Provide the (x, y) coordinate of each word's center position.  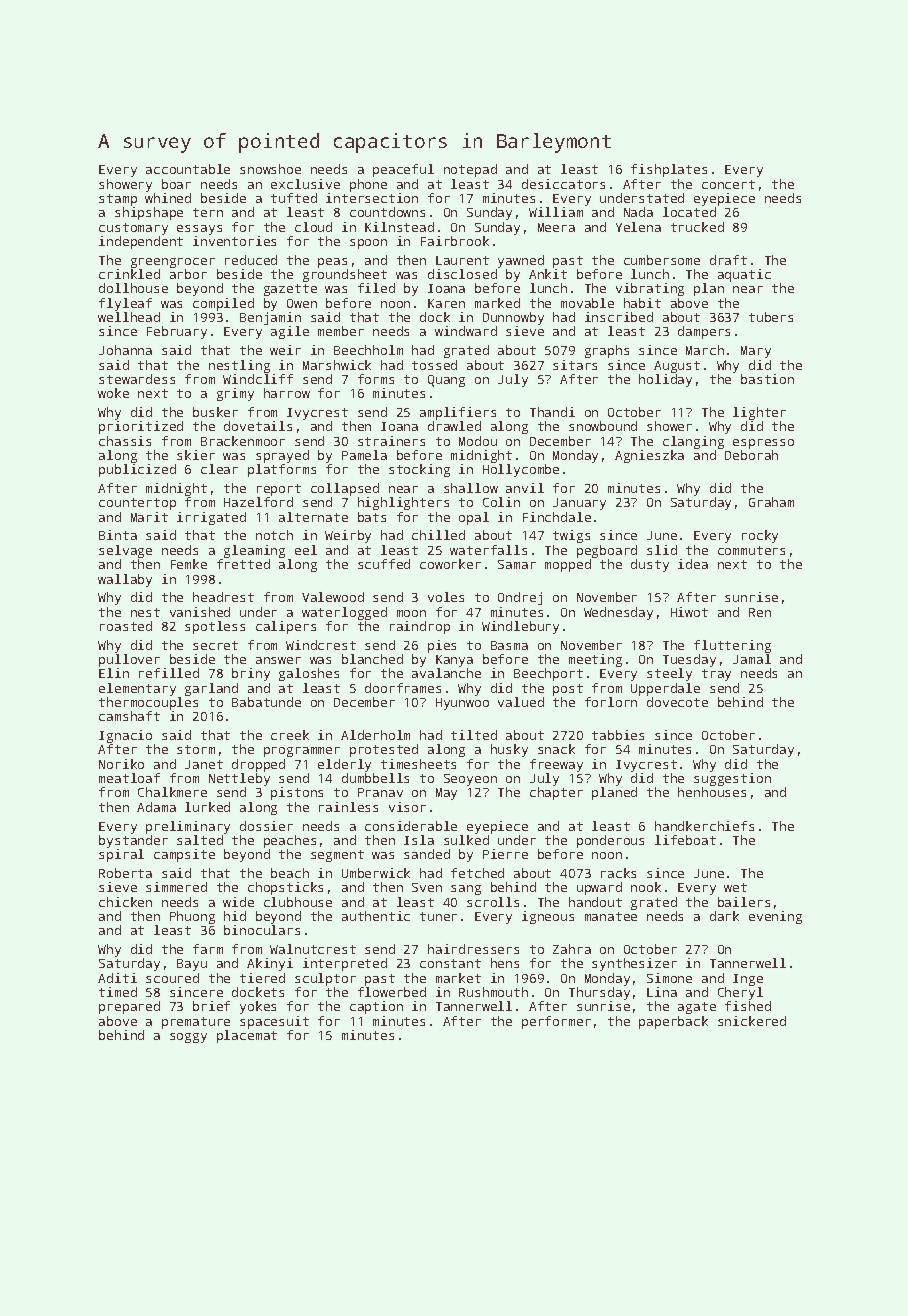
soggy (188, 1038)
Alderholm (375, 735)
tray (716, 675)
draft (728, 260)
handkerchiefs (704, 826)
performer (556, 1022)
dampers (704, 332)
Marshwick (337, 365)
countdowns (387, 212)
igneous (548, 917)
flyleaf (125, 304)
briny (251, 674)
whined (168, 198)
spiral (121, 855)
